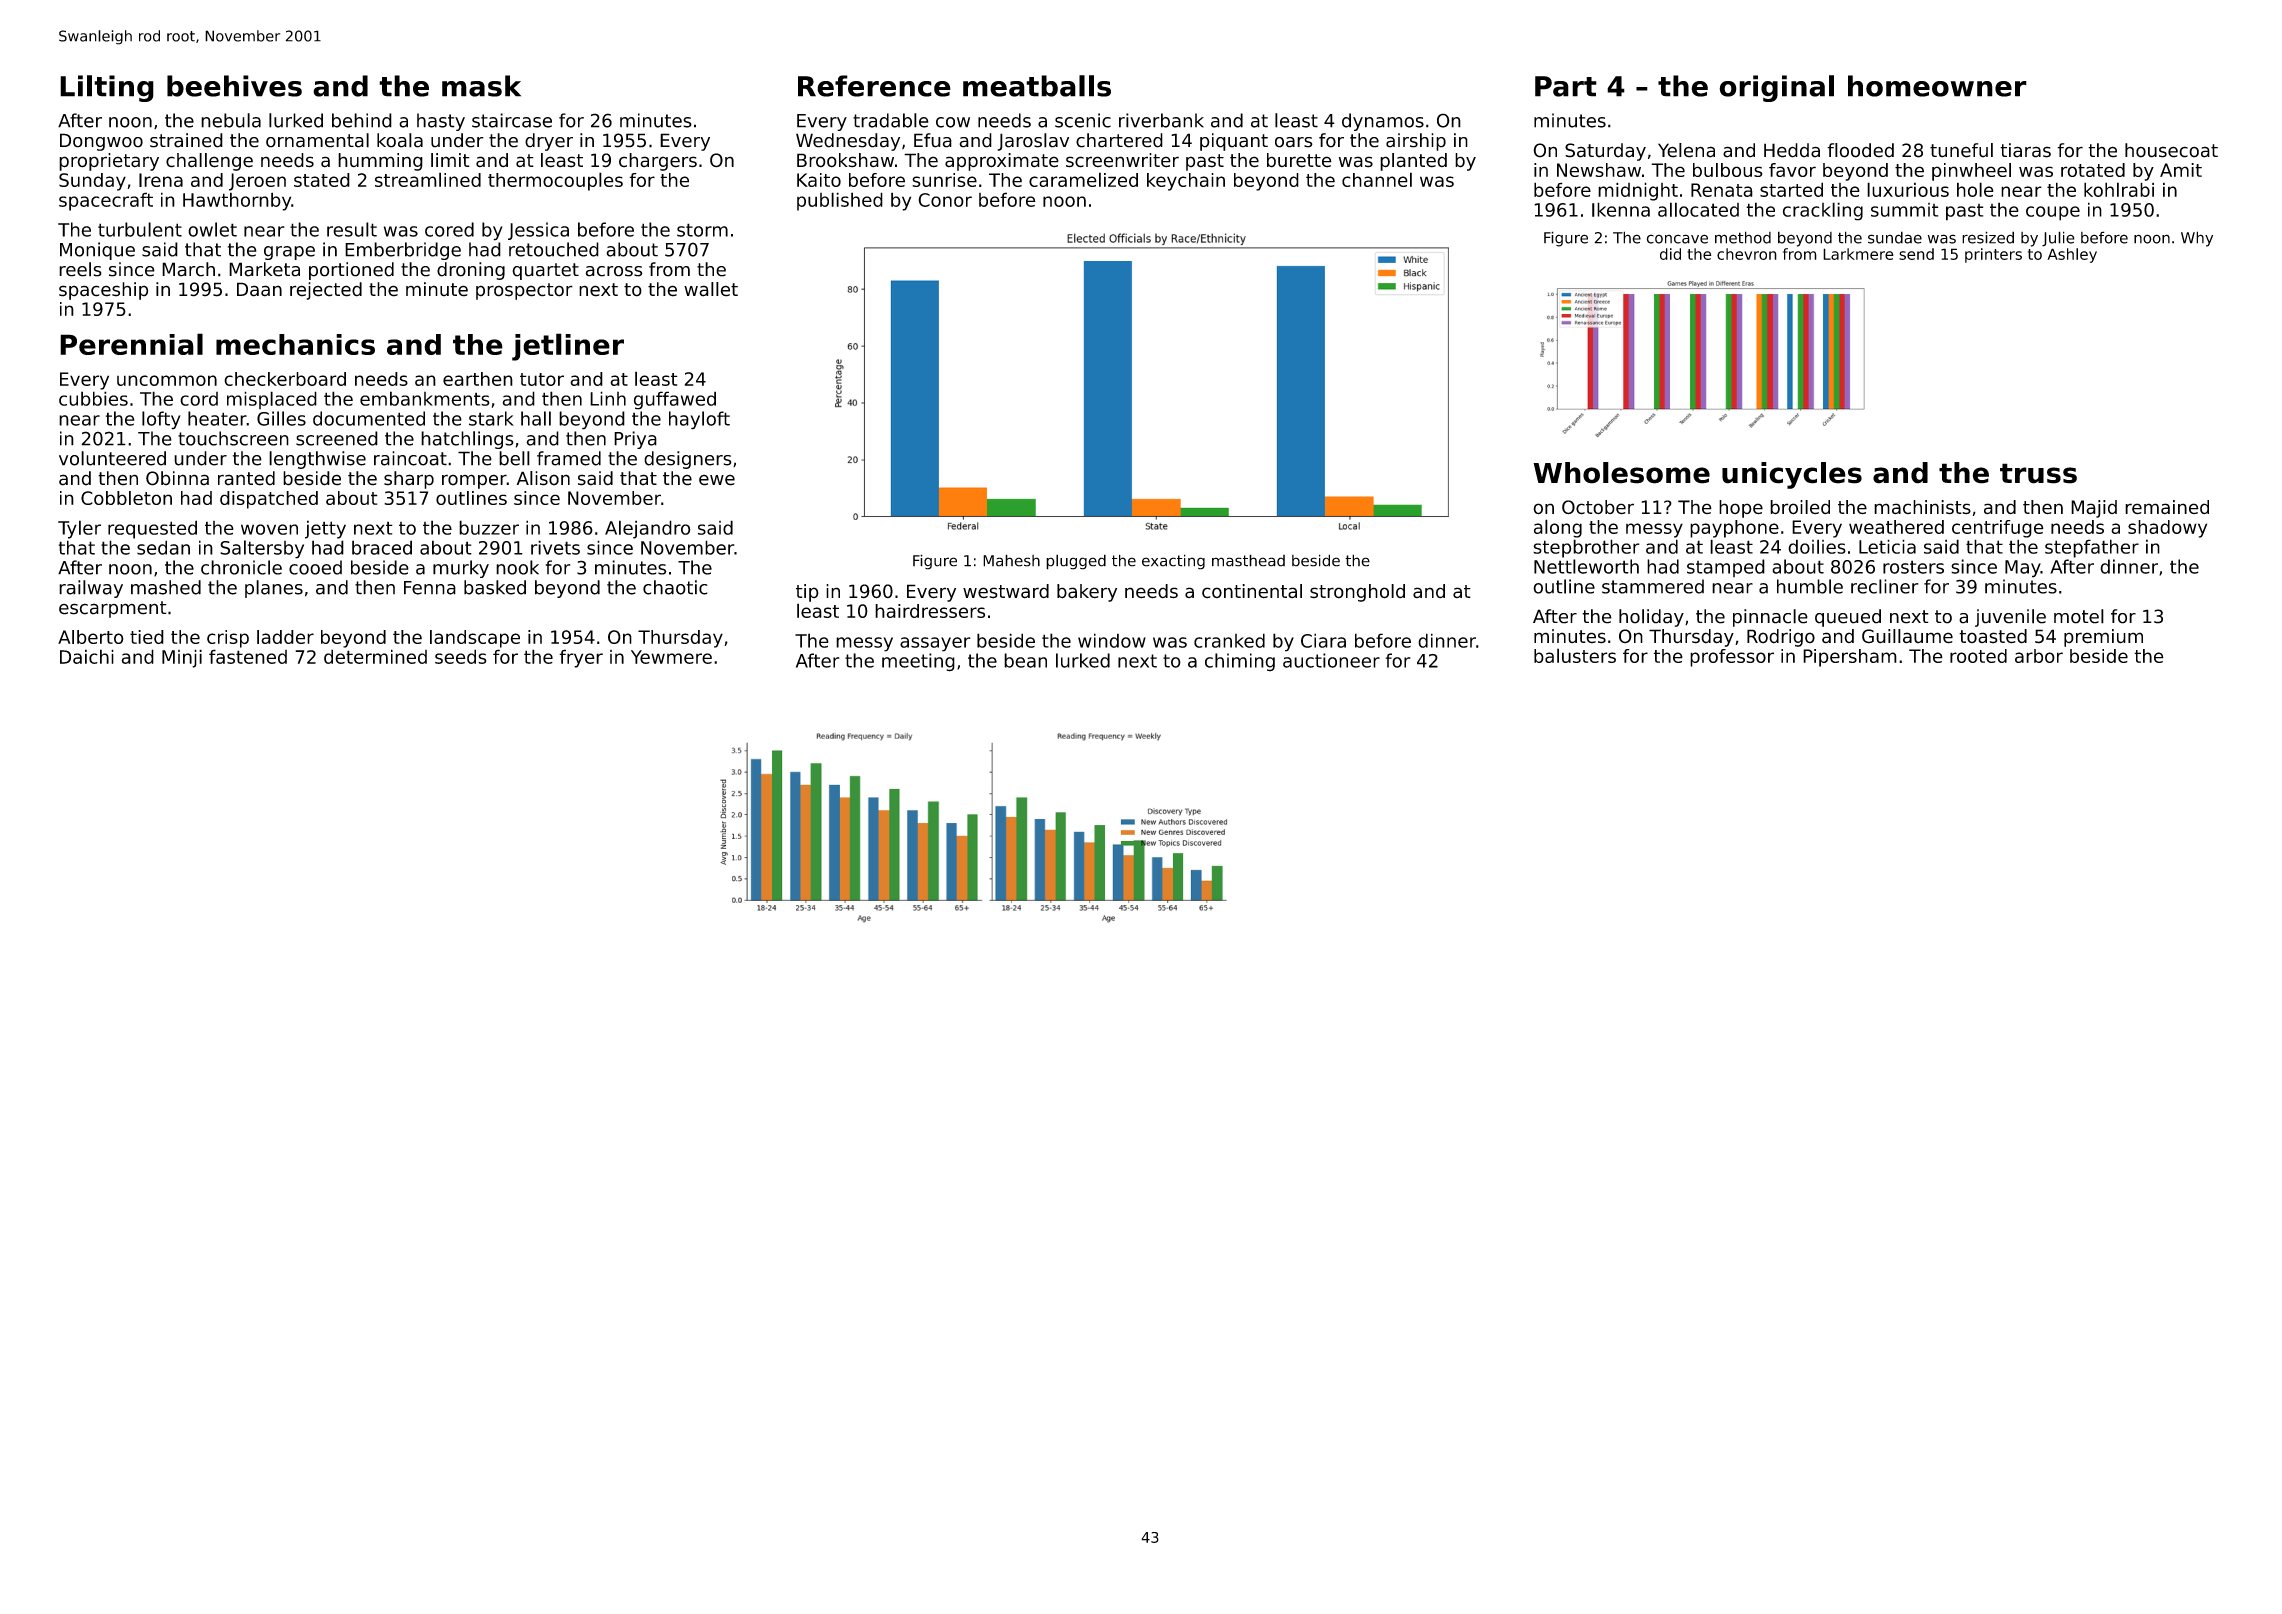 This document has height=1614, width=2282. Describe the element at coordinates (1850, 658) in the document. I see `Pipersham` at that location.
